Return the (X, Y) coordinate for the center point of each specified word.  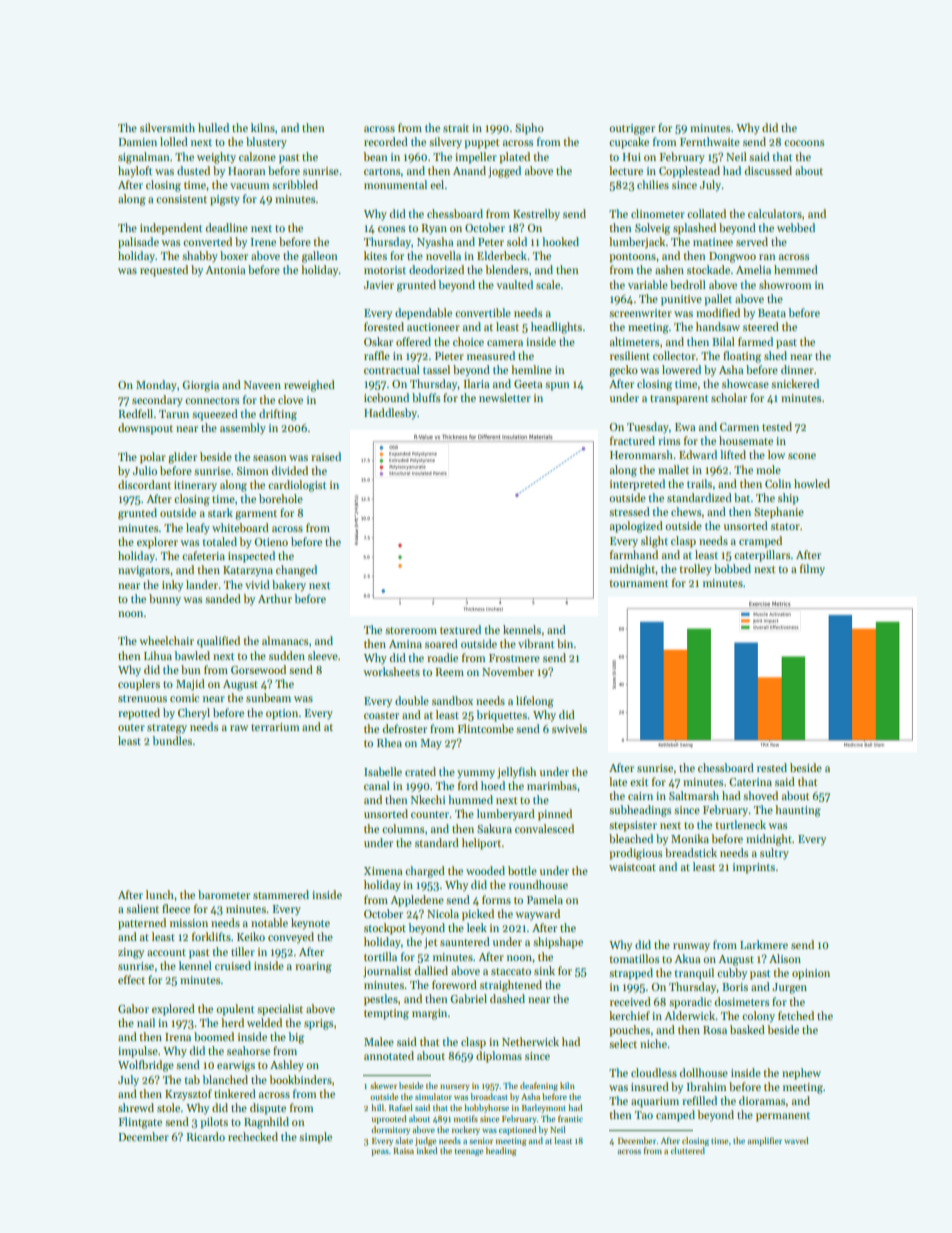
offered (413, 341)
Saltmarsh (694, 795)
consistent (181, 199)
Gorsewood (258, 669)
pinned (555, 815)
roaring (313, 967)
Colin (778, 483)
